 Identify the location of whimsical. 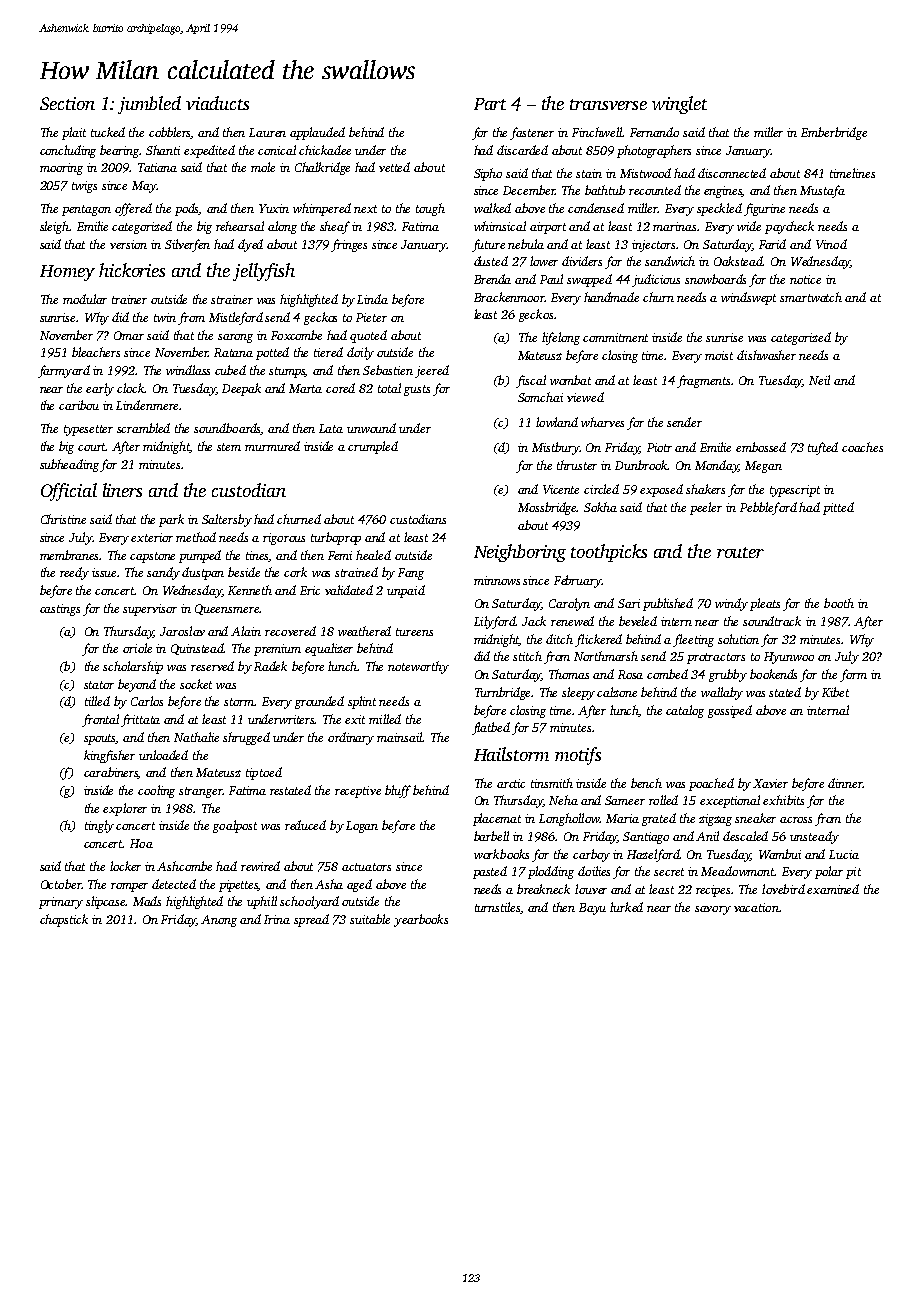
(500, 226).
